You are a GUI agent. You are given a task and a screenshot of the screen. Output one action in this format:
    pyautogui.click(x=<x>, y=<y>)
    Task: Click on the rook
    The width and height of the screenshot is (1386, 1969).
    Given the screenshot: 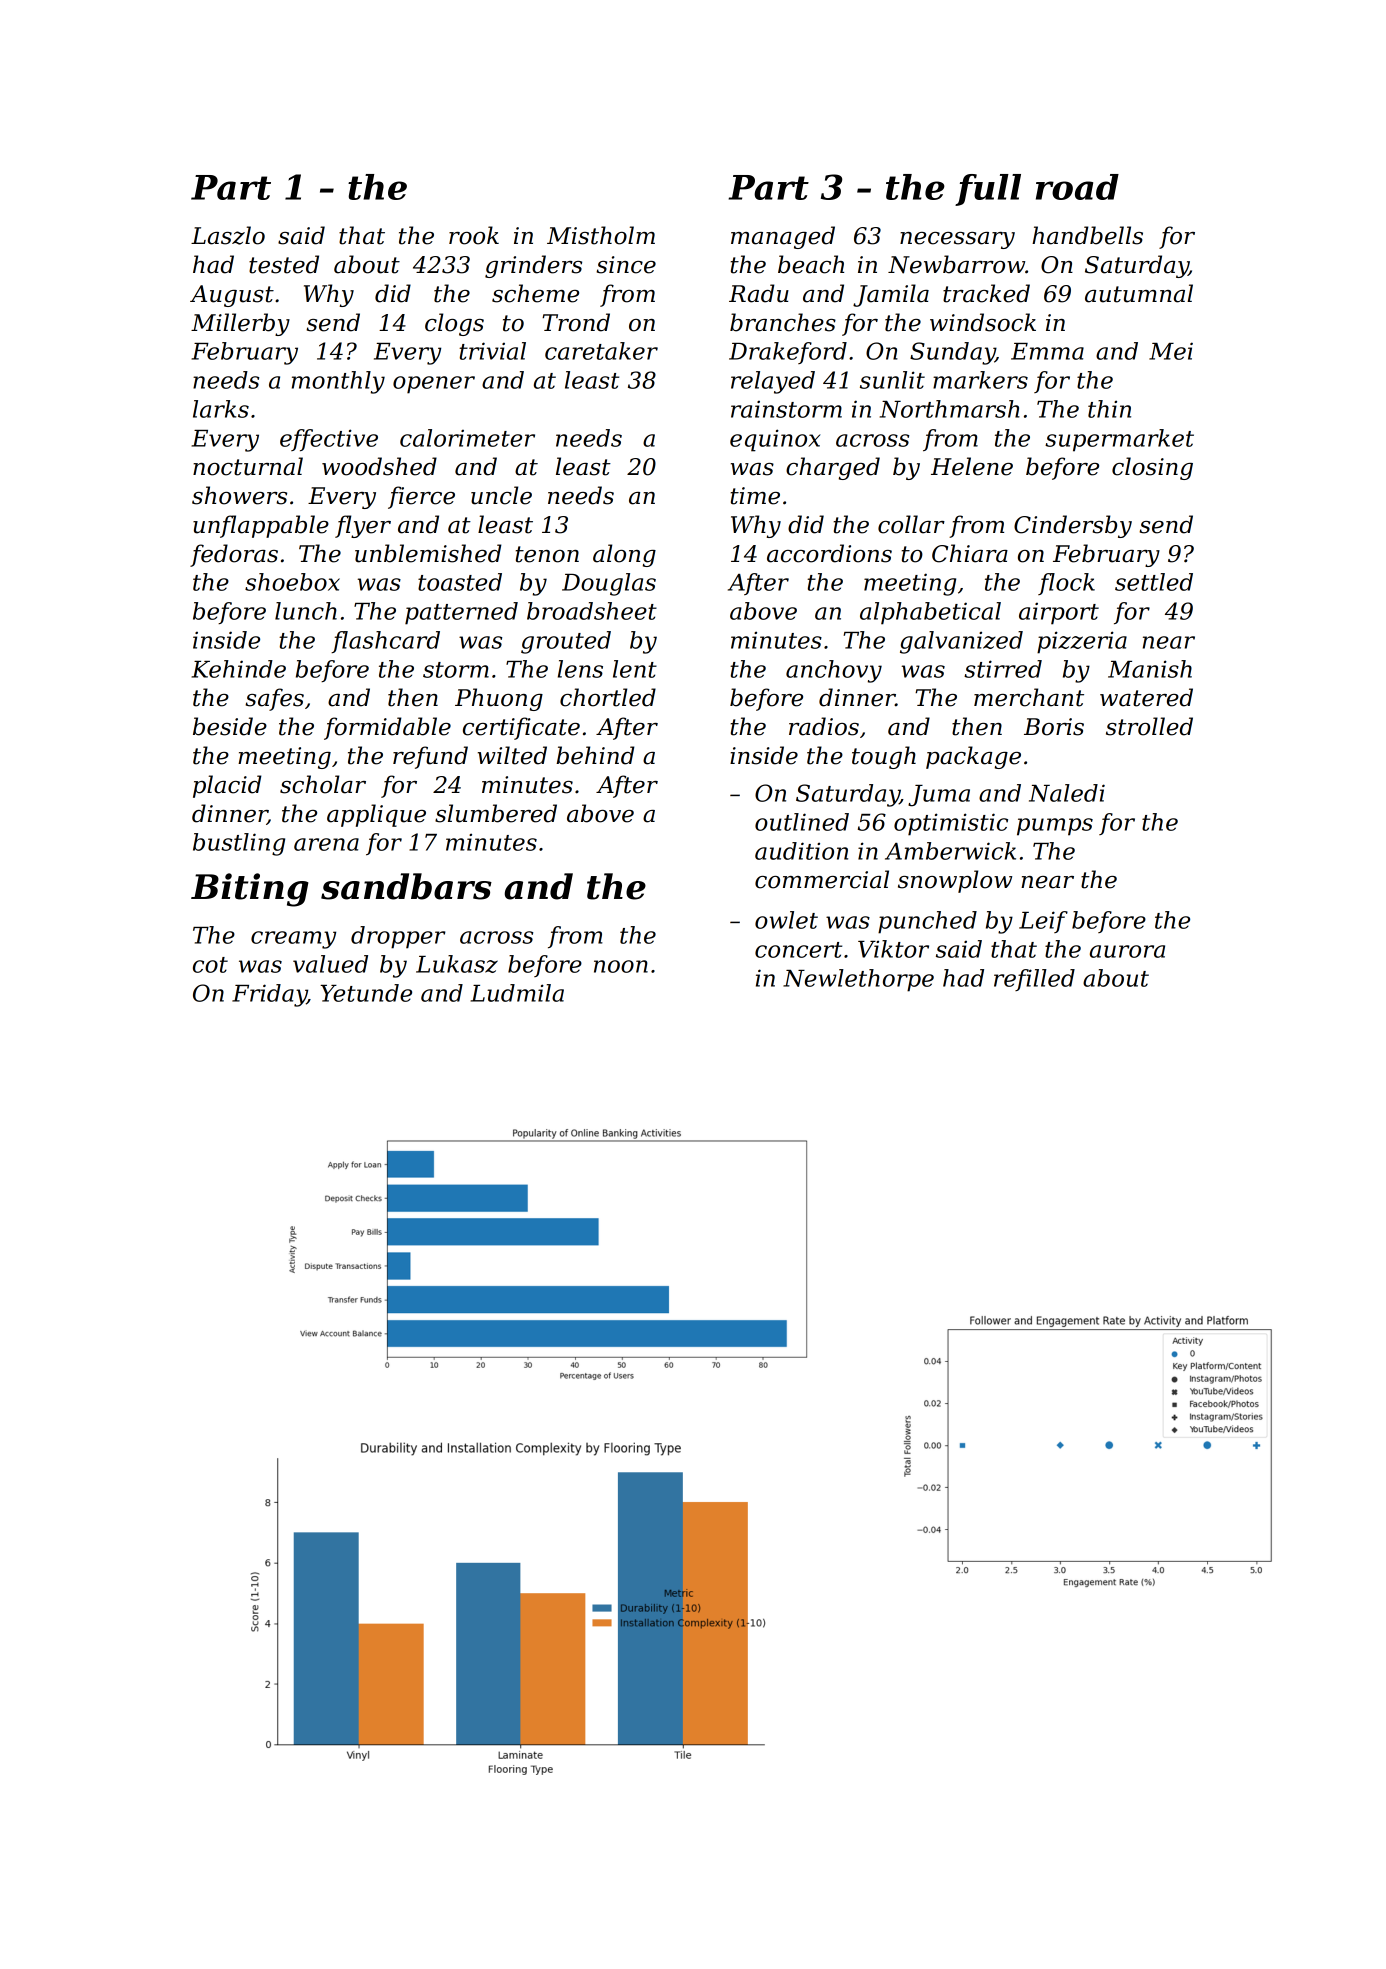 What is the action you would take?
    pyautogui.click(x=474, y=235)
